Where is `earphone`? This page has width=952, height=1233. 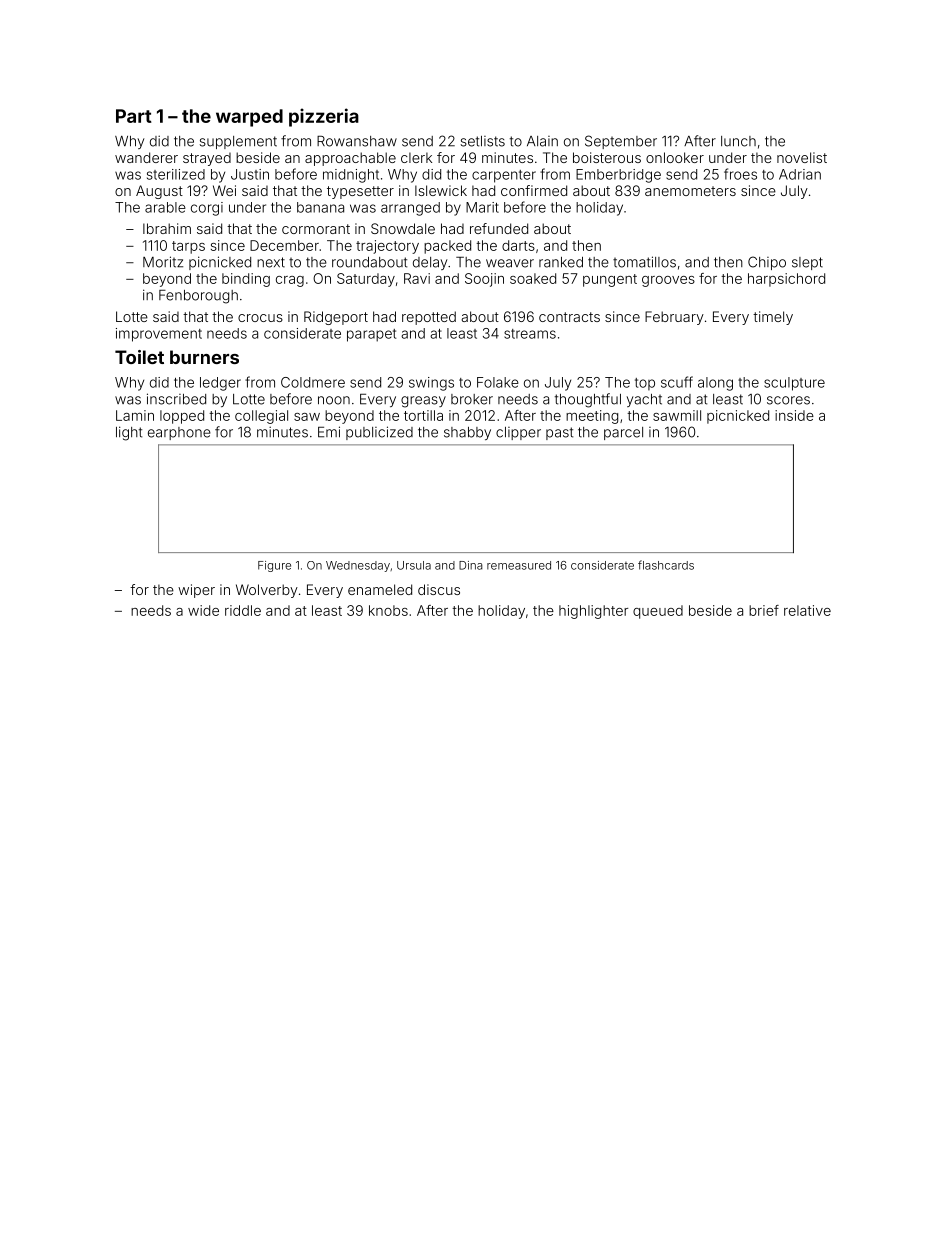 earphone is located at coordinates (179, 433).
